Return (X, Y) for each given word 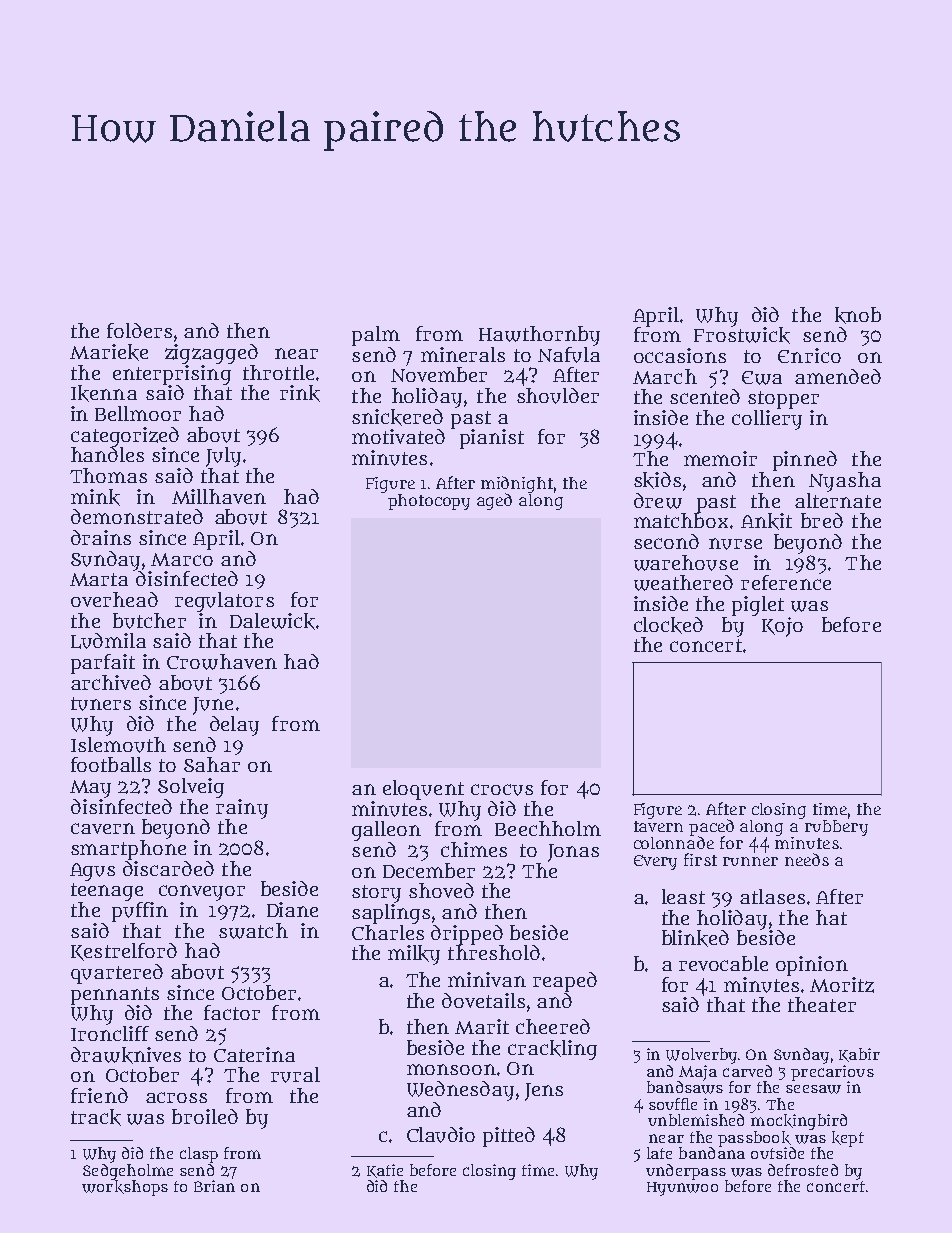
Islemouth (118, 745)
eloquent (423, 790)
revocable (723, 963)
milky (414, 955)
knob (858, 315)
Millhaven (219, 496)
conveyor (202, 893)
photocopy (429, 502)
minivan (487, 979)
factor (232, 1012)
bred (822, 520)
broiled (205, 1116)
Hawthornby (539, 336)
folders (139, 330)
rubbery (836, 828)
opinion (812, 966)
